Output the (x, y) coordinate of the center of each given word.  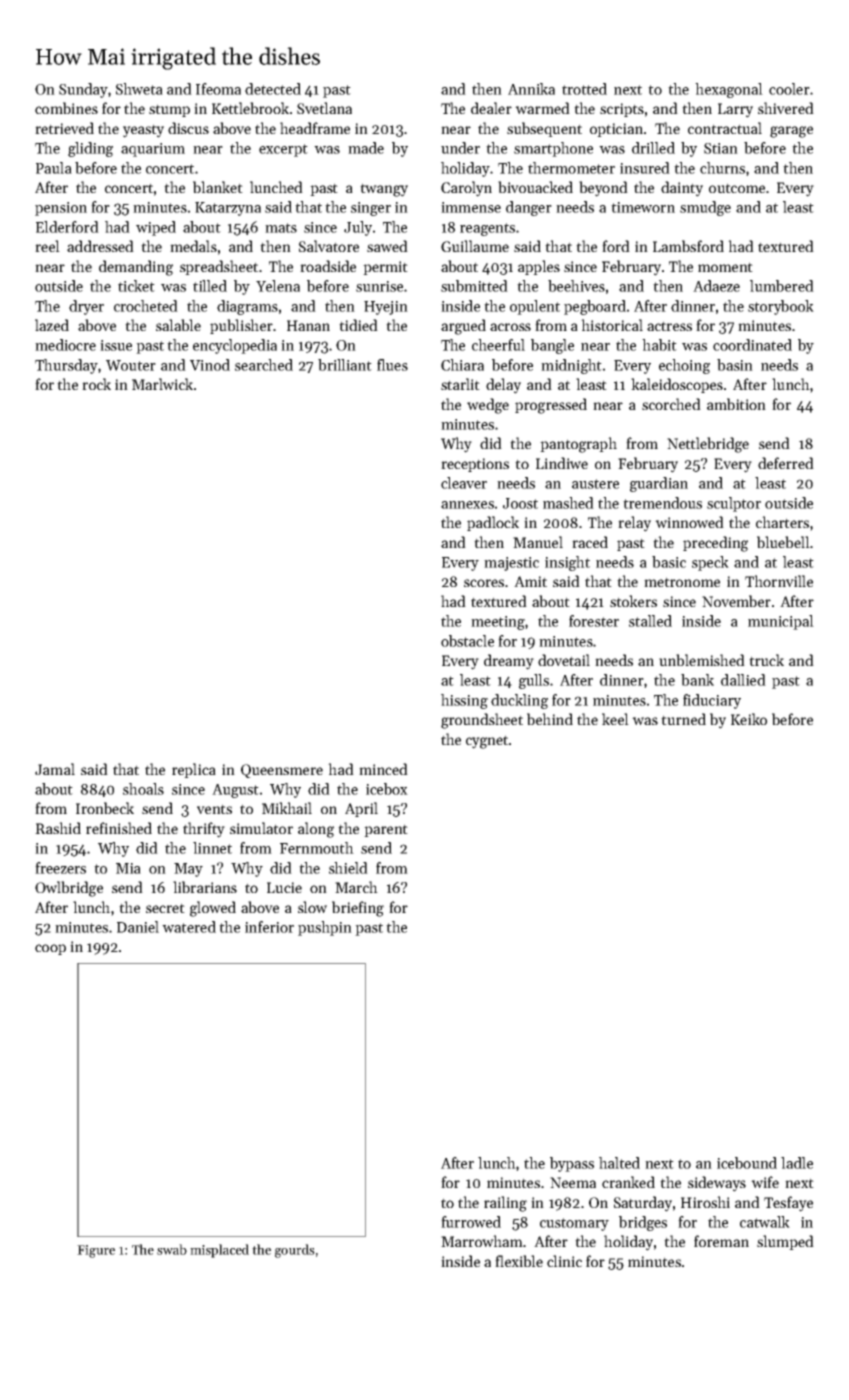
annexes (467, 505)
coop (50, 949)
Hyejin (386, 308)
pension (61, 209)
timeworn (643, 207)
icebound (747, 1163)
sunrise (379, 286)
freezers (60, 868)
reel (47, 246)
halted (619, 1163)
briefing (358, 909)
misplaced (219, 1251)
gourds (295, 1251)
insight (567, 563)
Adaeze (716, 286)
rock (96, 384)
